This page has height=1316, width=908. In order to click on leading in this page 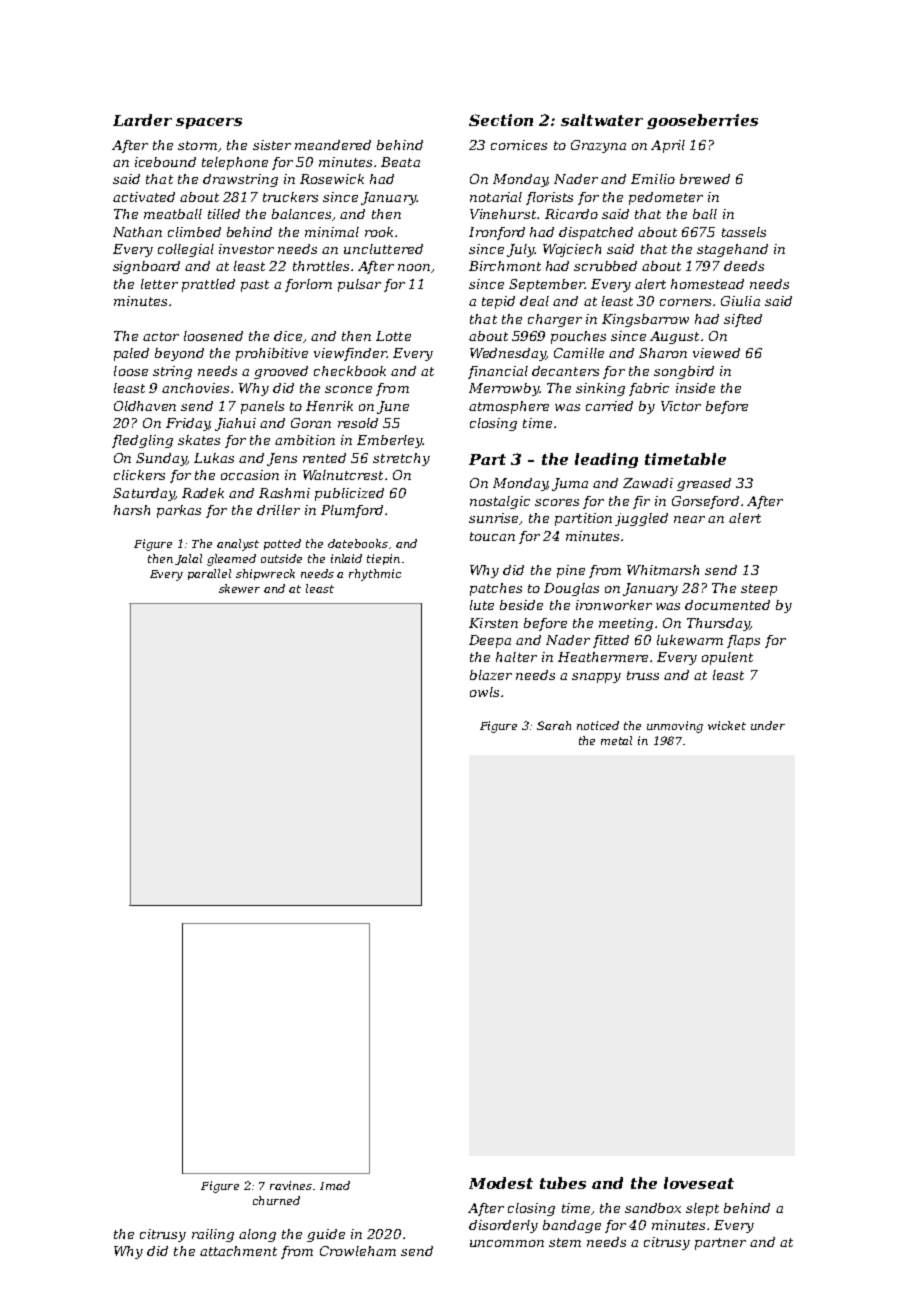, I will do `click(606, 460)`.
